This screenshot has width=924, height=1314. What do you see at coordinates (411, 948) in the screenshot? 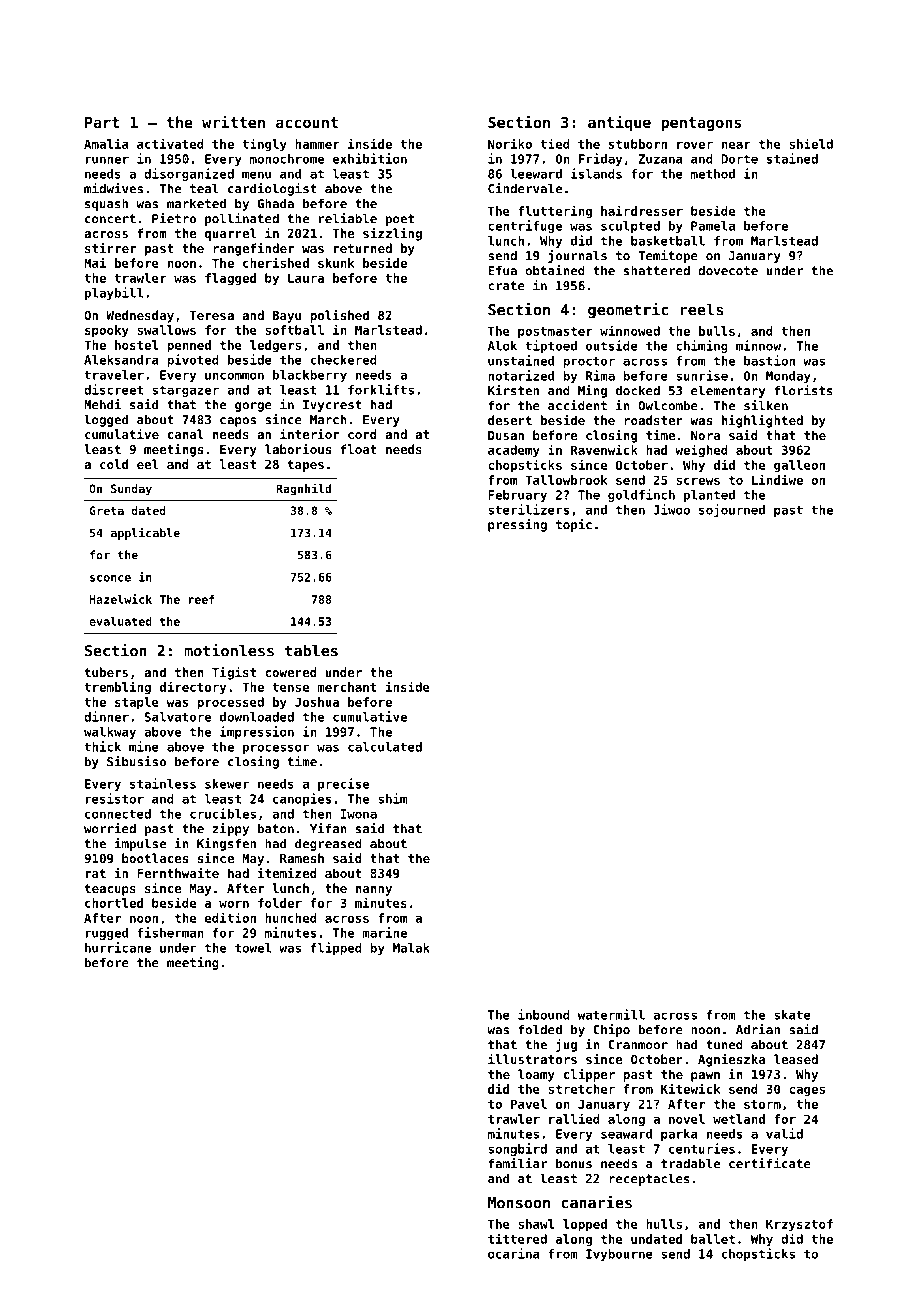
I see `Malak` at bounding box center [411, 948].
